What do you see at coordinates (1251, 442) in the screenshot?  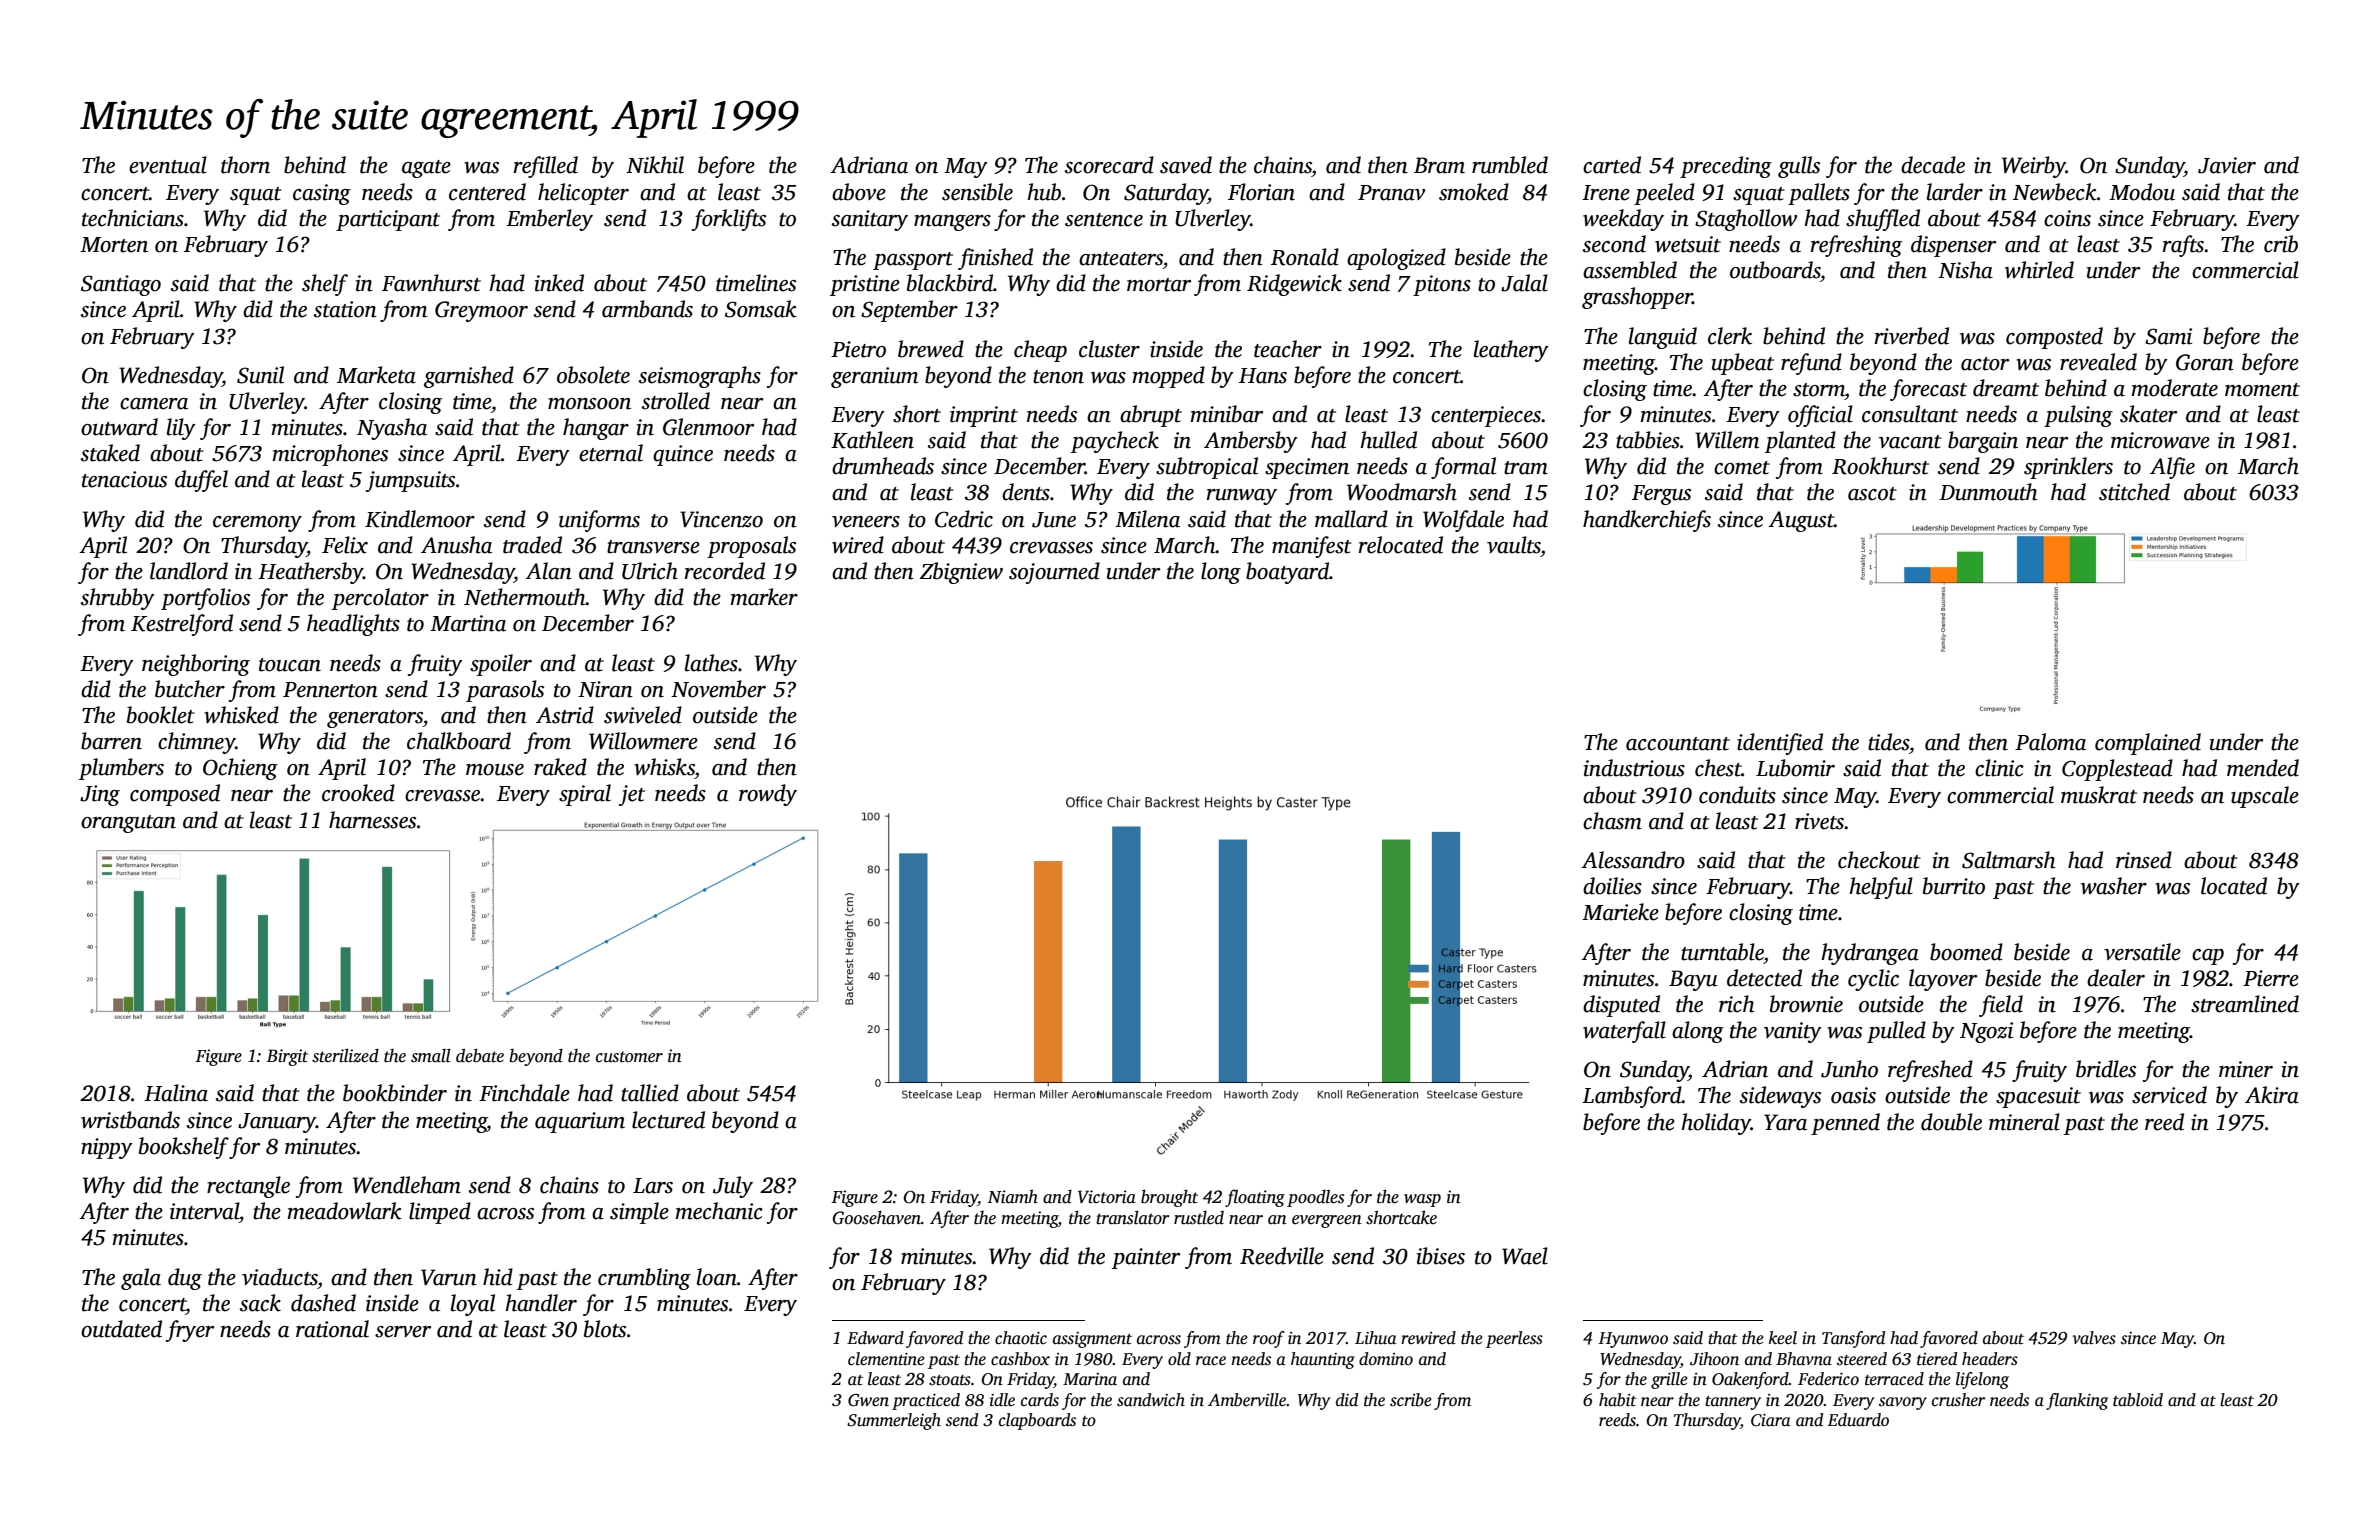 I see `Ambersby` at bounding box center [1251, 442].
